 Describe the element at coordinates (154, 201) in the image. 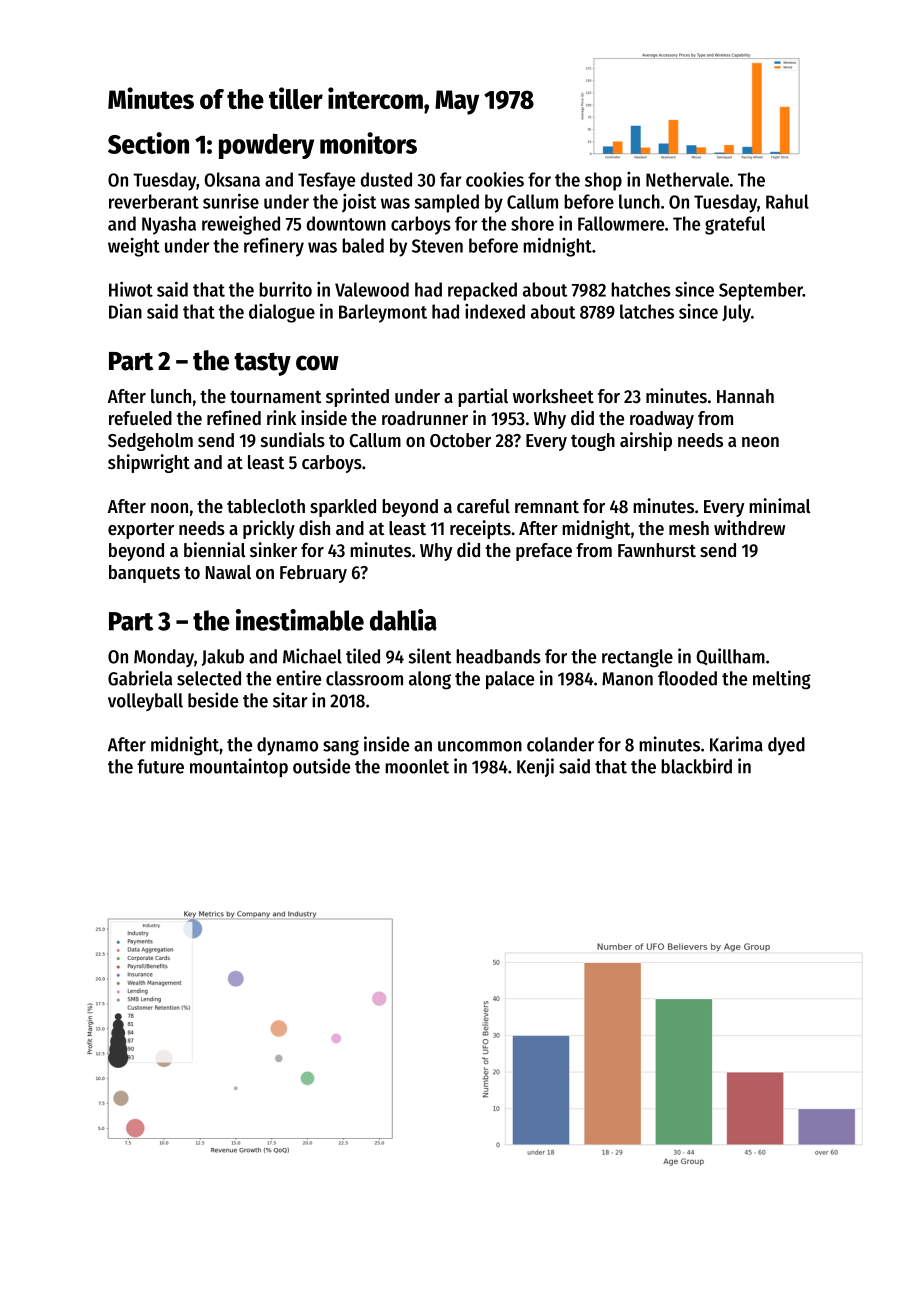

I see `reverberant` at that location.
